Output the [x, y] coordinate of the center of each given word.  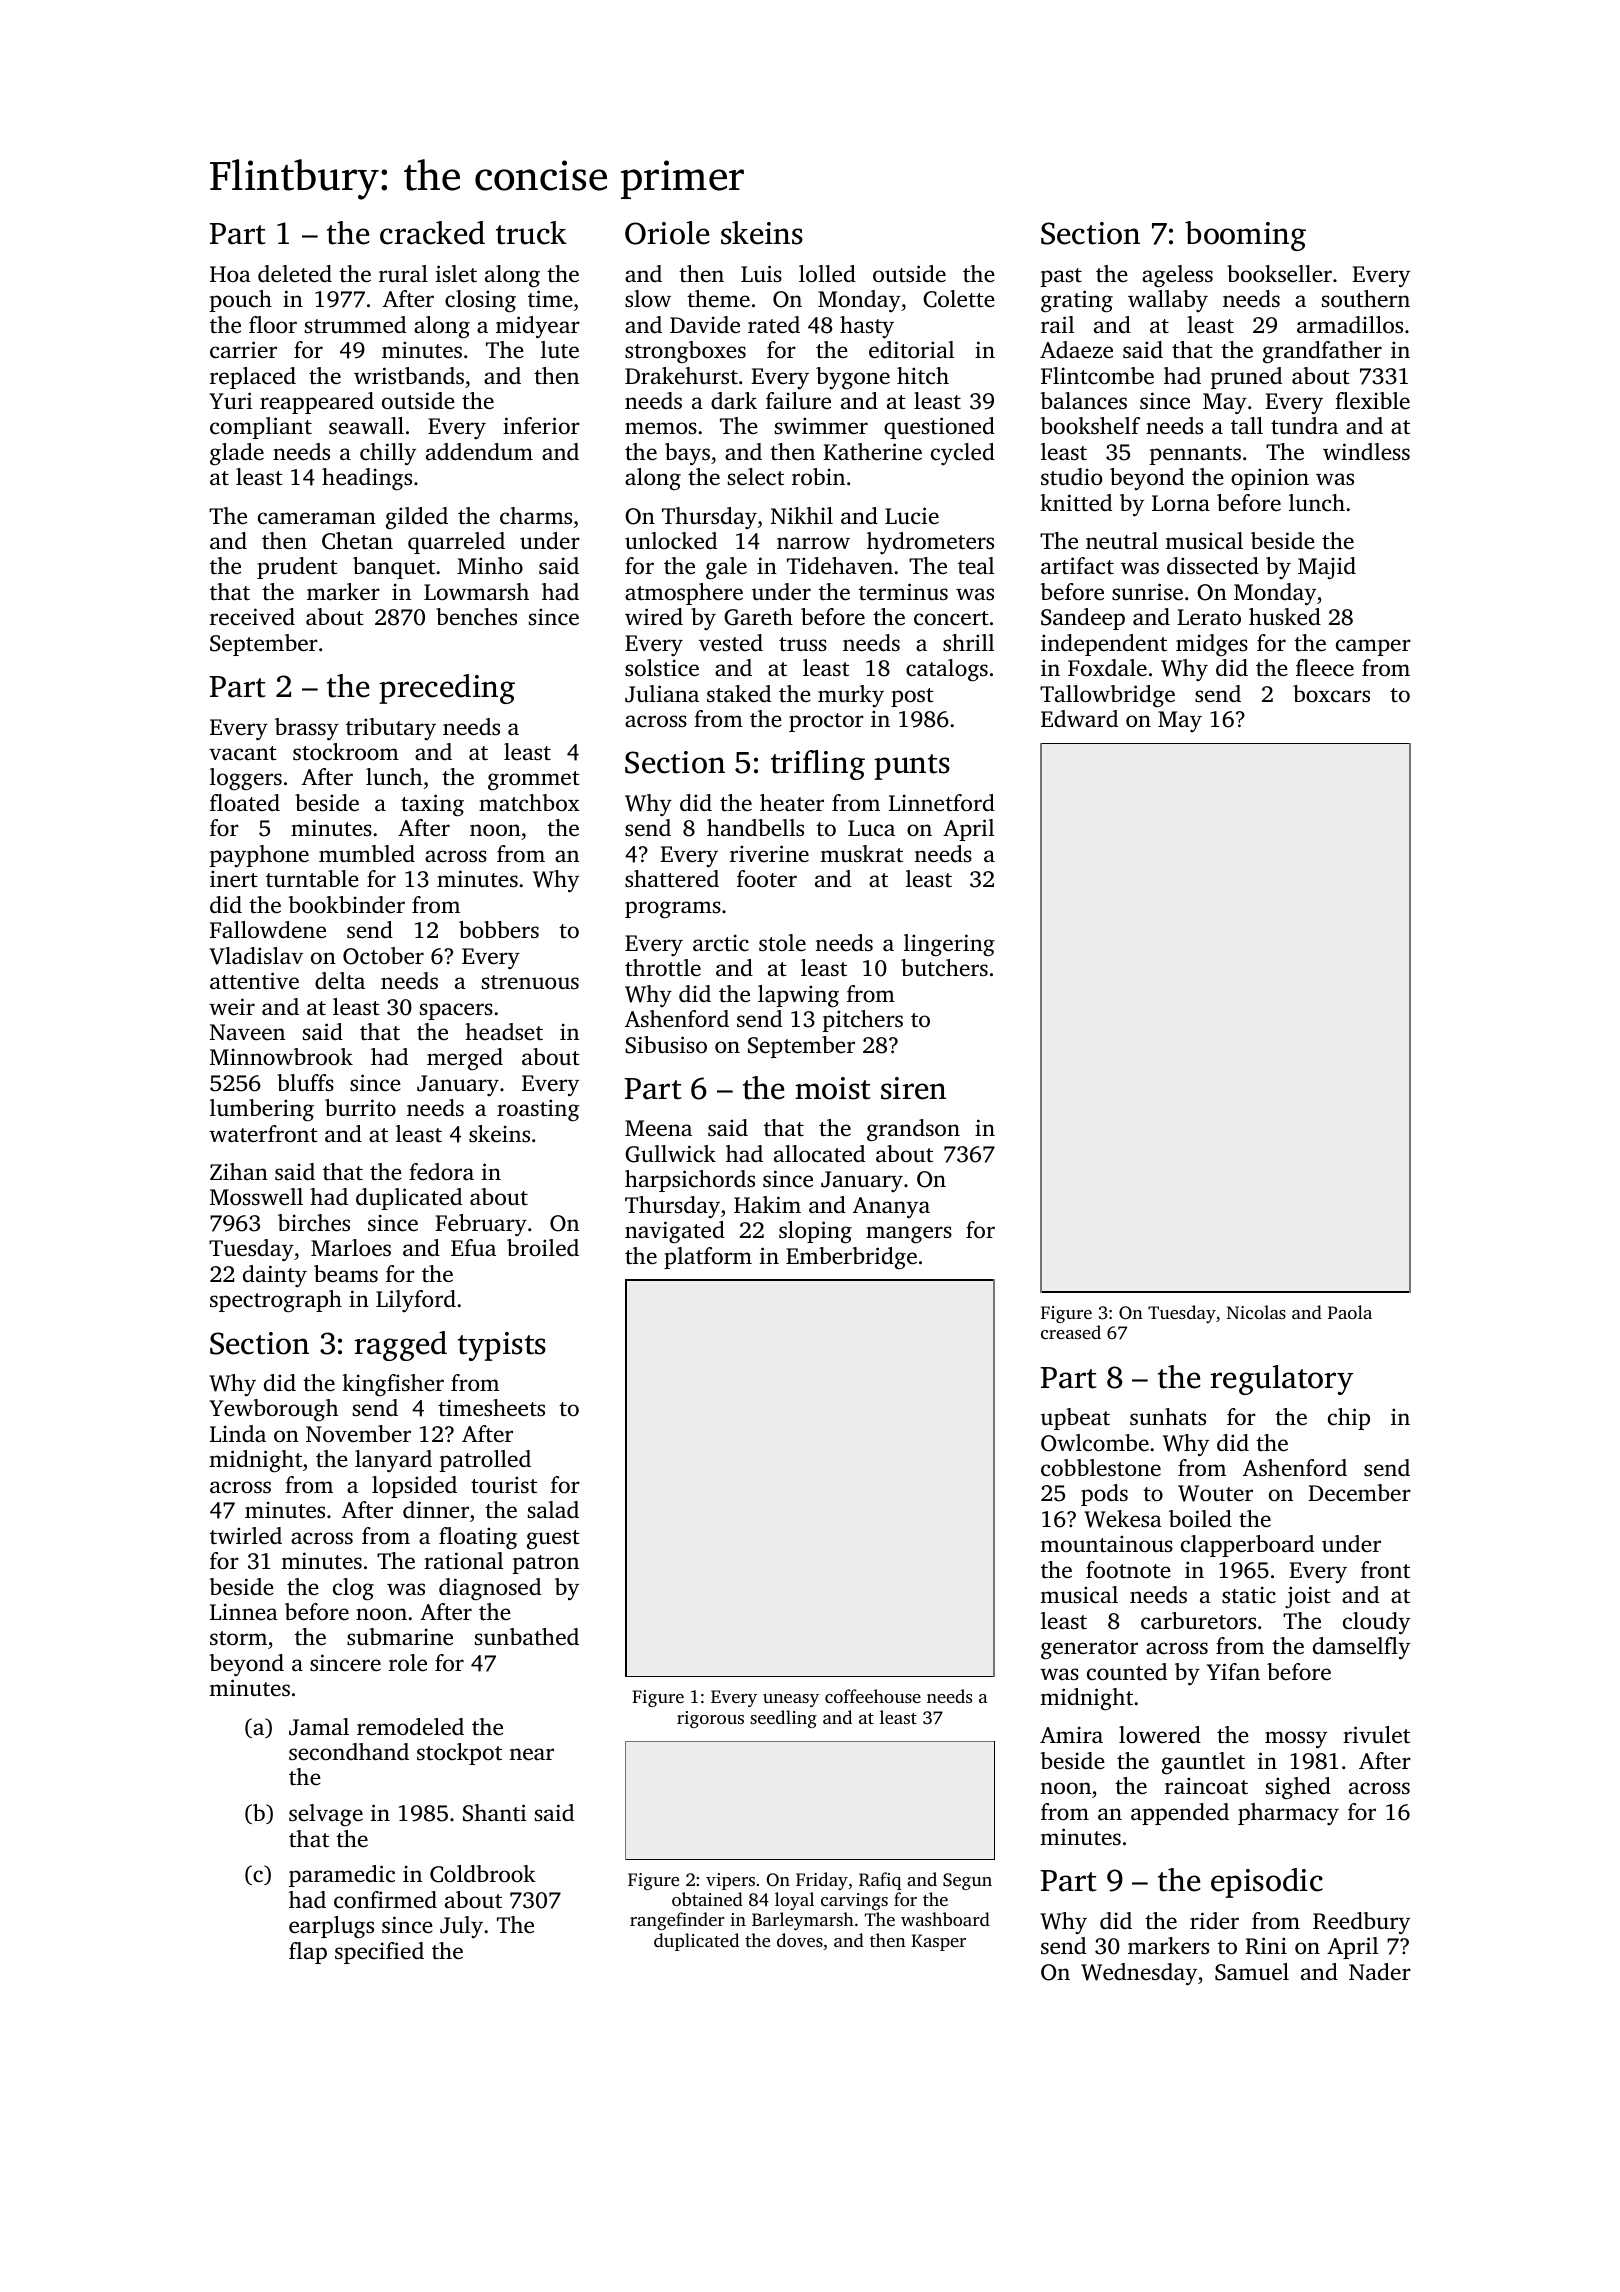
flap [308, 1953]
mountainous [1106, 1544]
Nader [1380, 1972]
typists [502, 1346]
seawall [366, 426]
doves [800, 1940]
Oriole [667, 233]
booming [1245, 236]
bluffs [305, 1082]
